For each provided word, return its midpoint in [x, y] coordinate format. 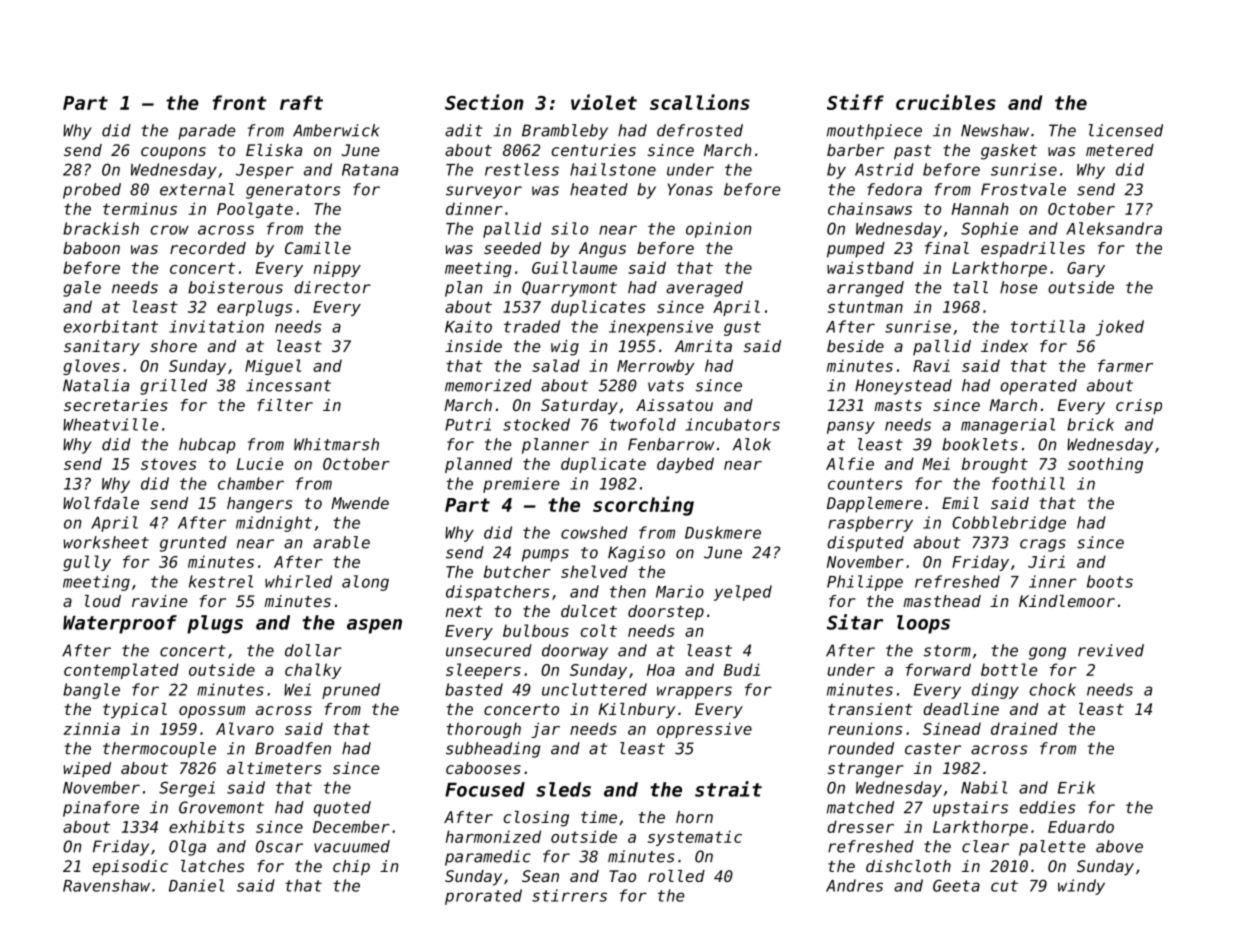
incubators [733, 424]
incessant [288, 385]
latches [212, 866]
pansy [851, 427]
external [197, 189]
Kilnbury [637, 711]
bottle [1009, 669]
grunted [193, 544]
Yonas [690, 189]
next [464, 611]
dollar [313, 650]
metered [1120, 150]
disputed [865, 544]
